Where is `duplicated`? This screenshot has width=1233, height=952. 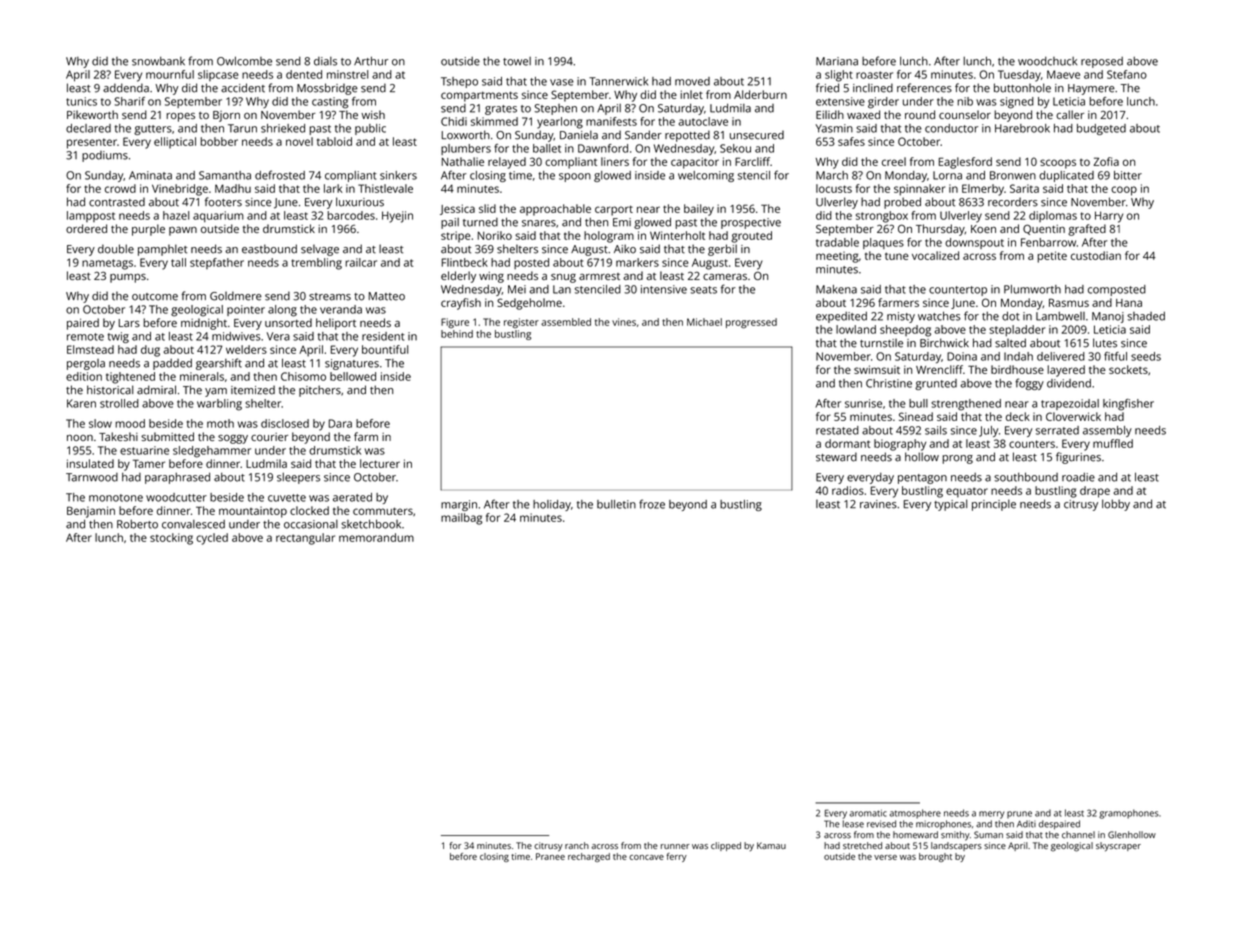 duplicated is located at coordinates (1066, 176).
